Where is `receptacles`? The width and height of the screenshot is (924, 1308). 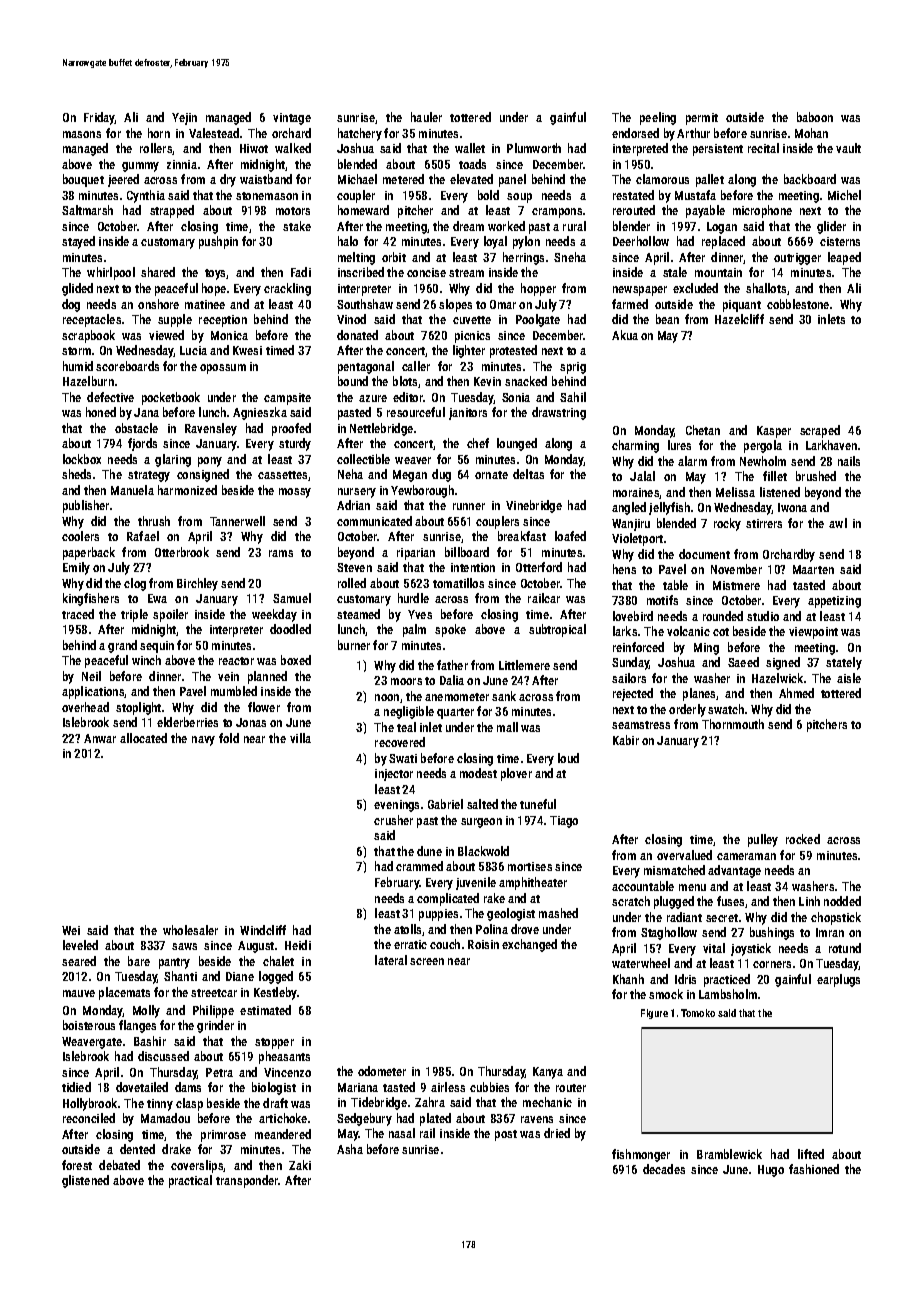
receptacles is located at coordinates (92, 320).
